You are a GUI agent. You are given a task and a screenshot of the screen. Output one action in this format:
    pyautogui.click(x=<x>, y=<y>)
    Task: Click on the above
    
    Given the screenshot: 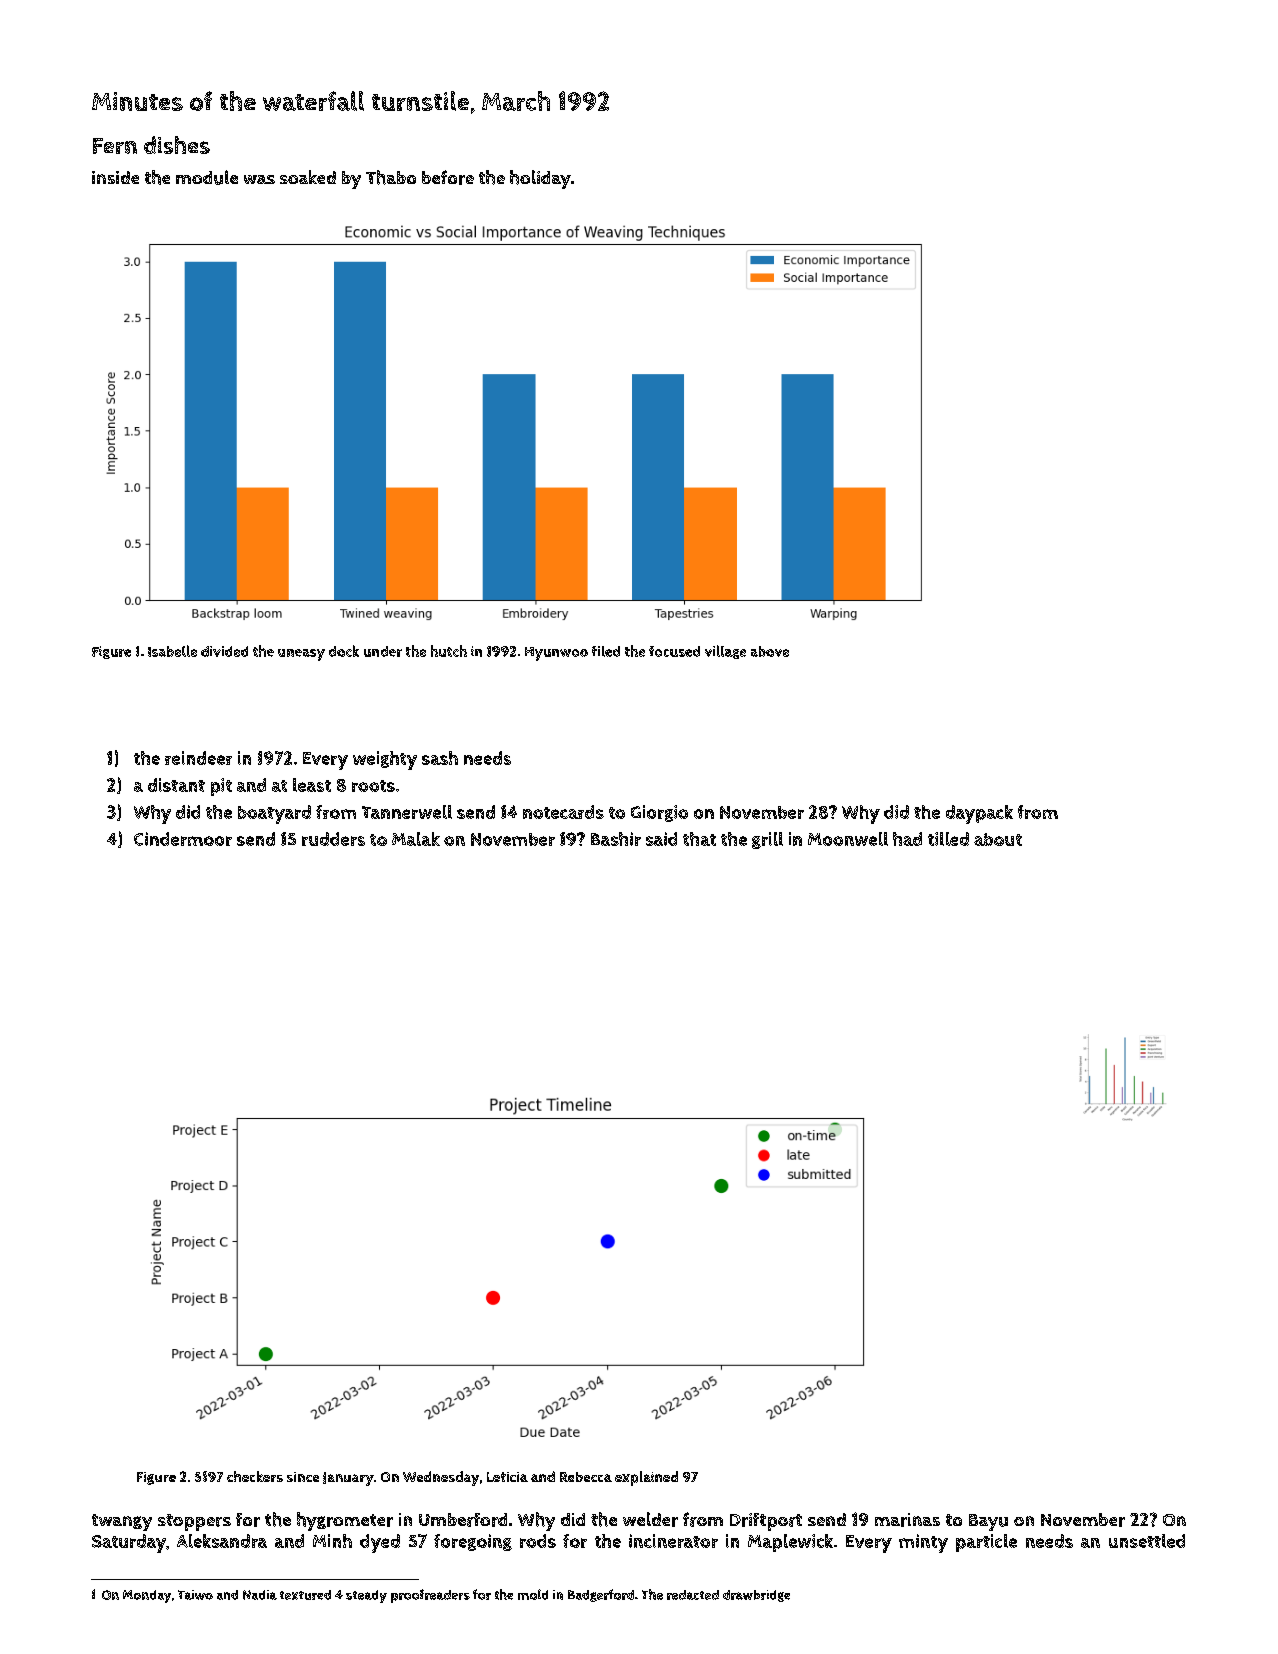 What is the action you would take?
    pyautogui.click(x=770, y=651)
